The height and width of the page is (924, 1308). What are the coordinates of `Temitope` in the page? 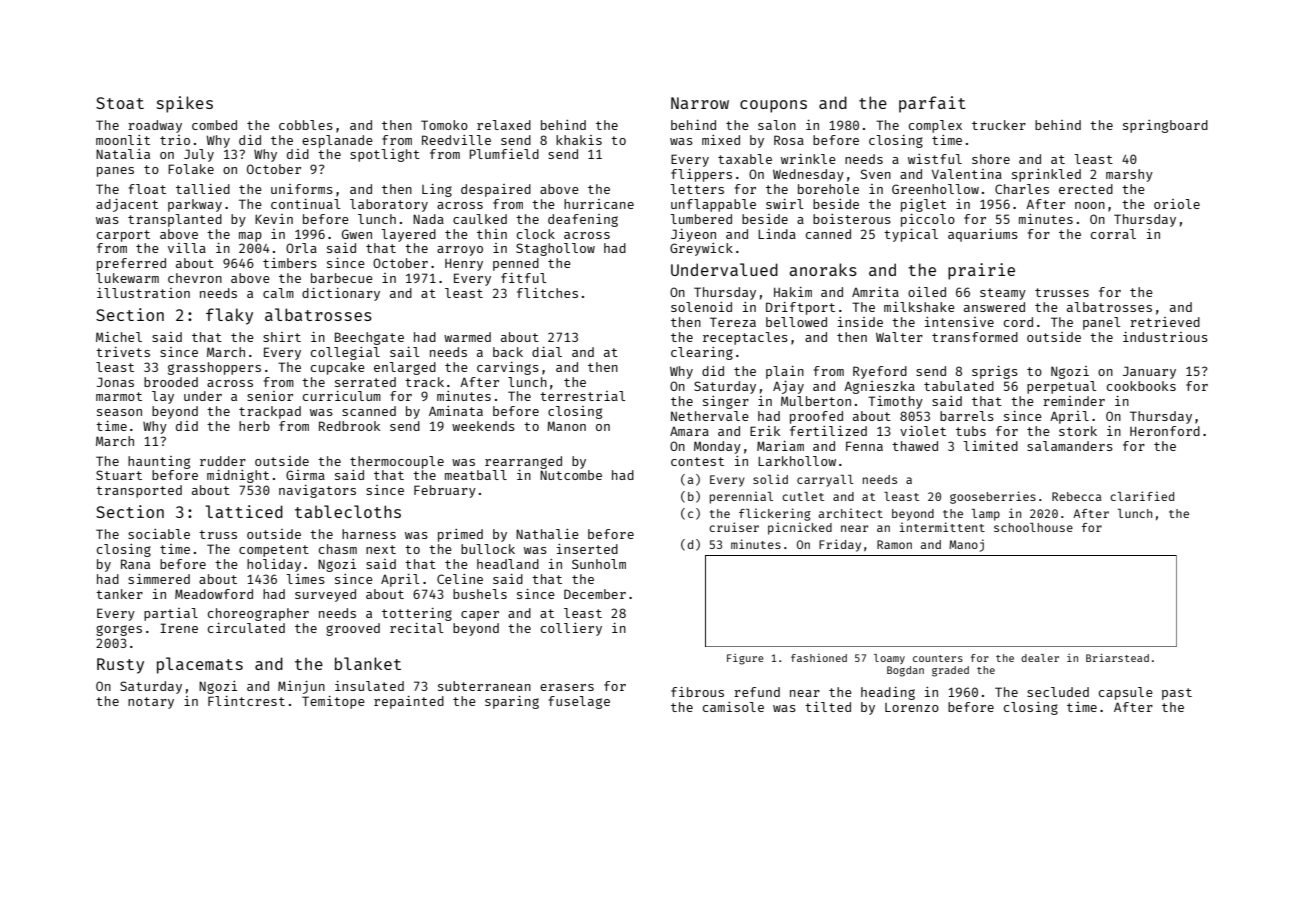 It's located at (333, 702).
